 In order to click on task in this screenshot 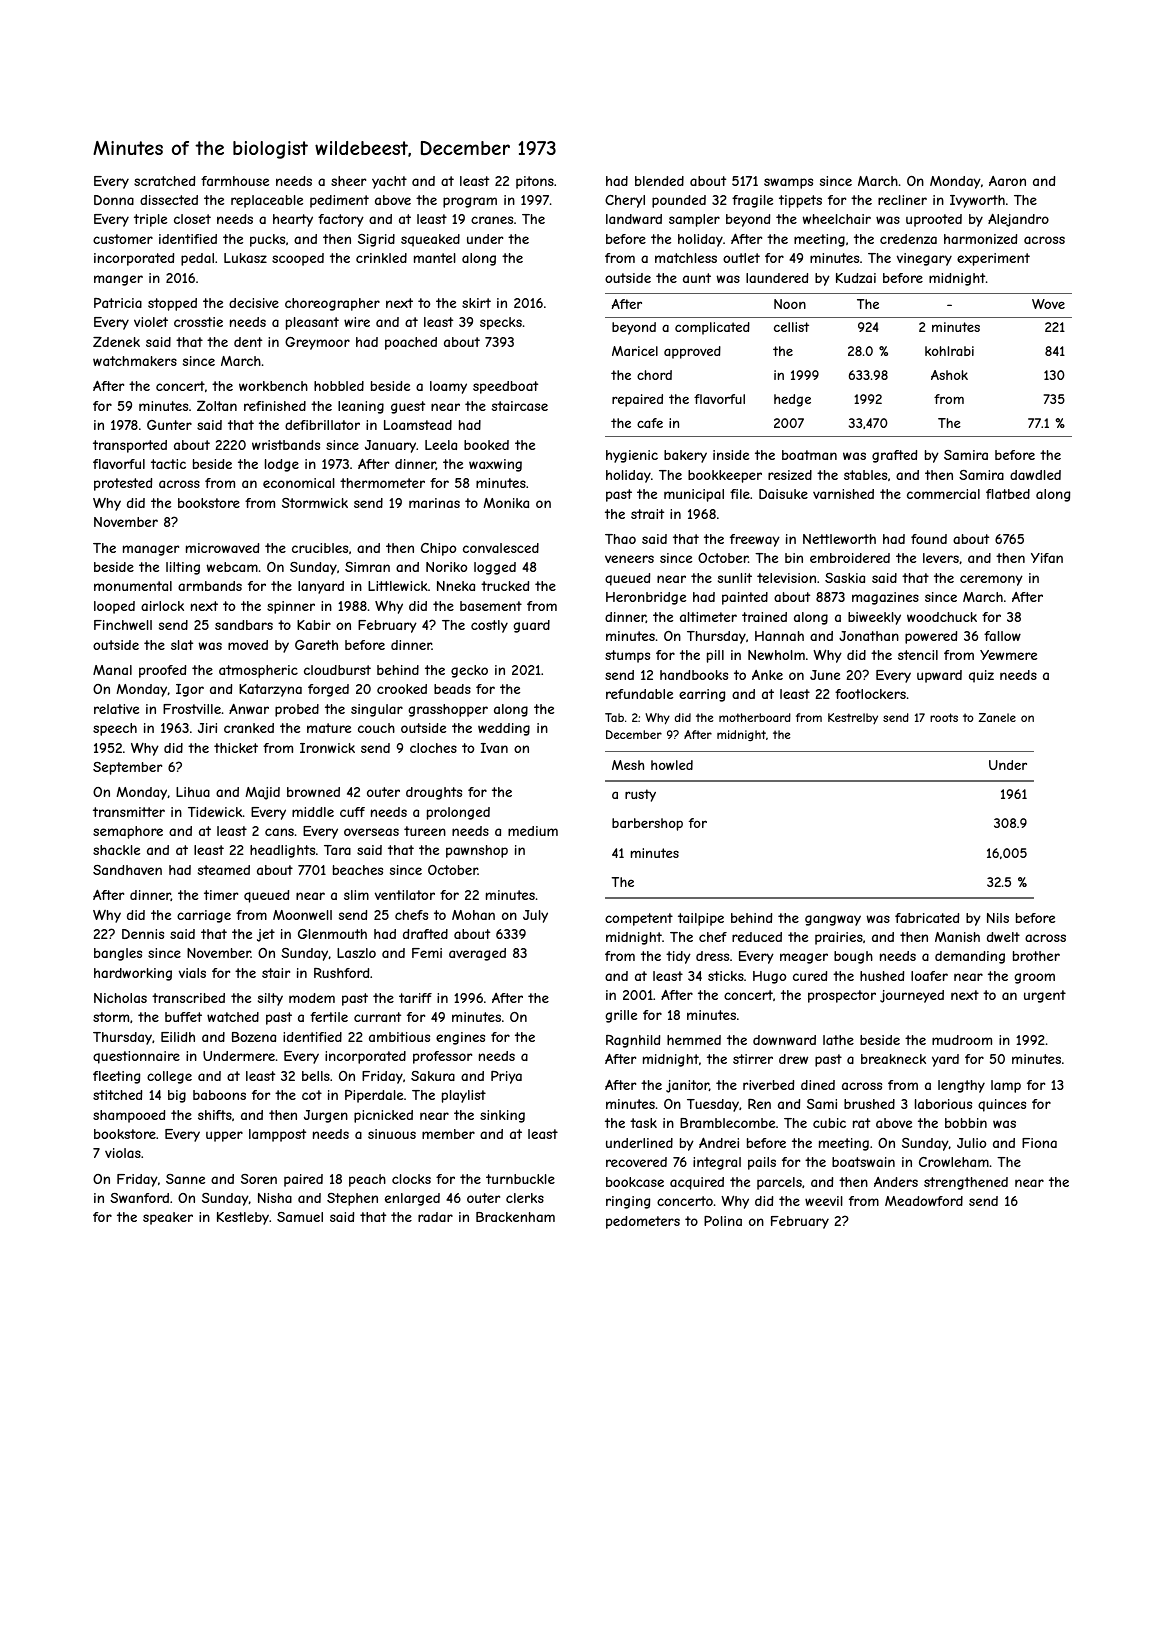, I will do `click(643, 1123)`.
